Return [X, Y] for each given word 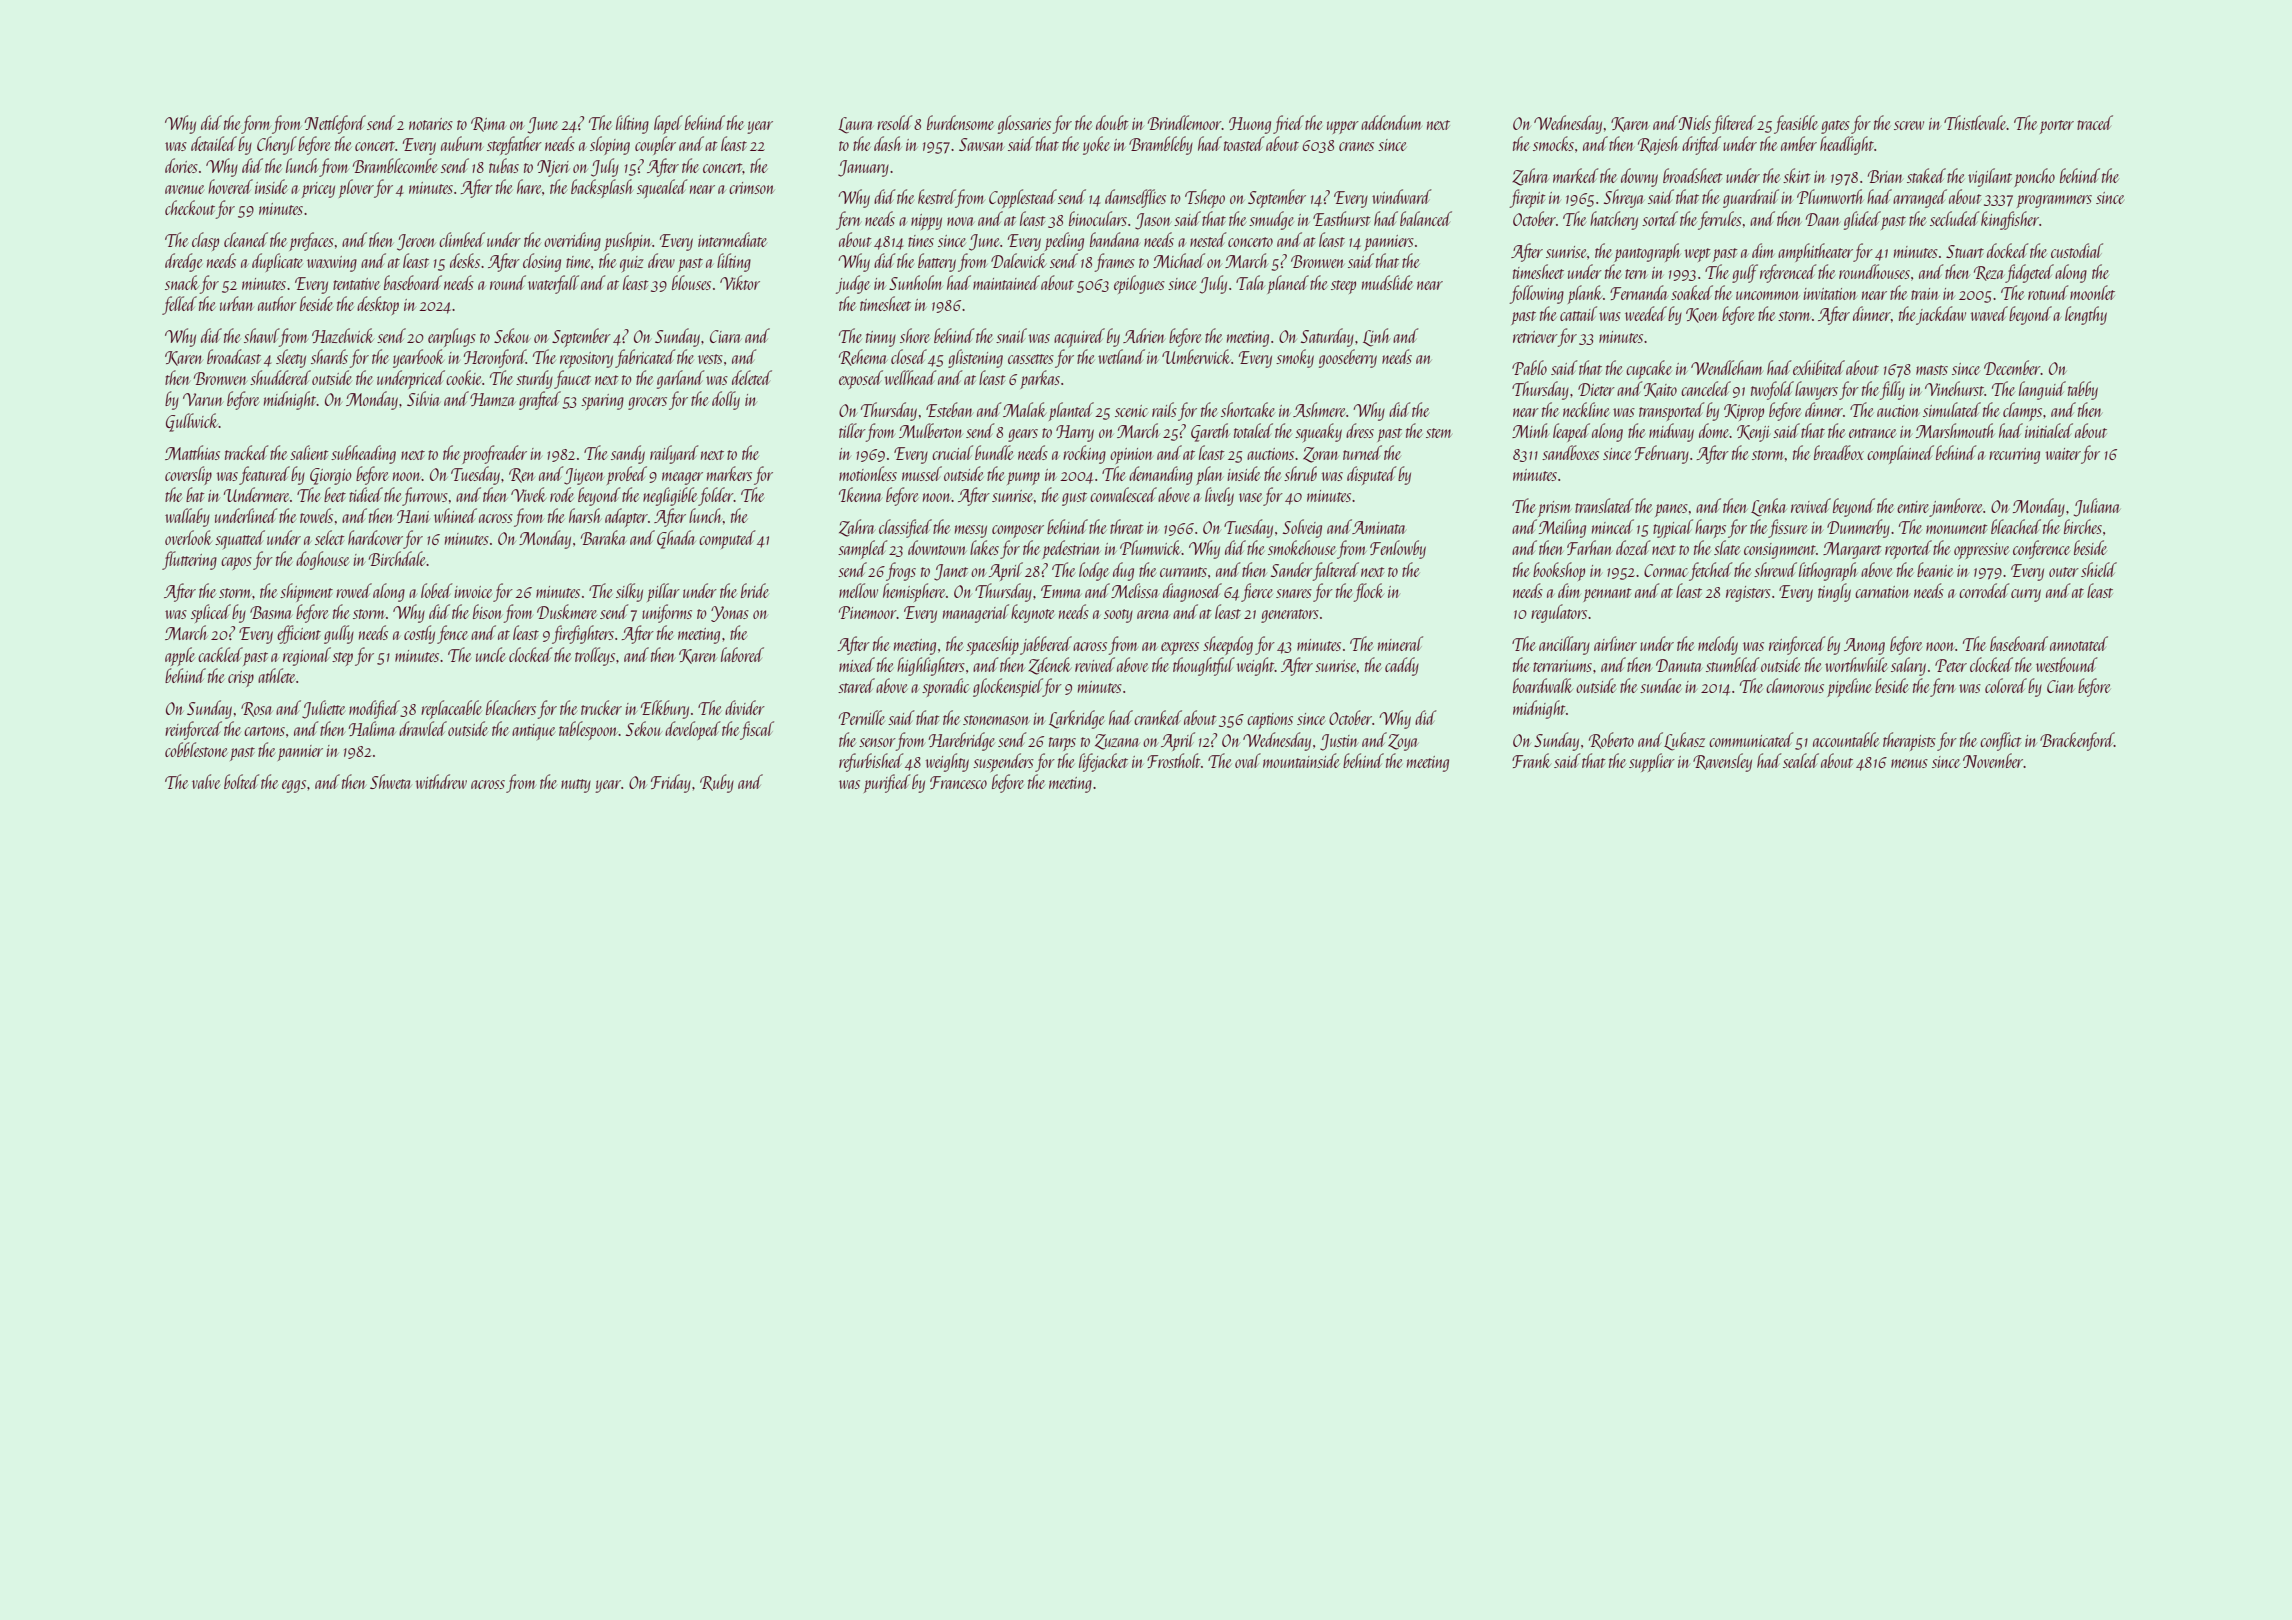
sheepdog [1228, 645]
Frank [1531, 760]
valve [206, 781]
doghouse [322, 560]
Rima [488, 124]
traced [2095, 122]
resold [894, 122]
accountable [1846, 739]
